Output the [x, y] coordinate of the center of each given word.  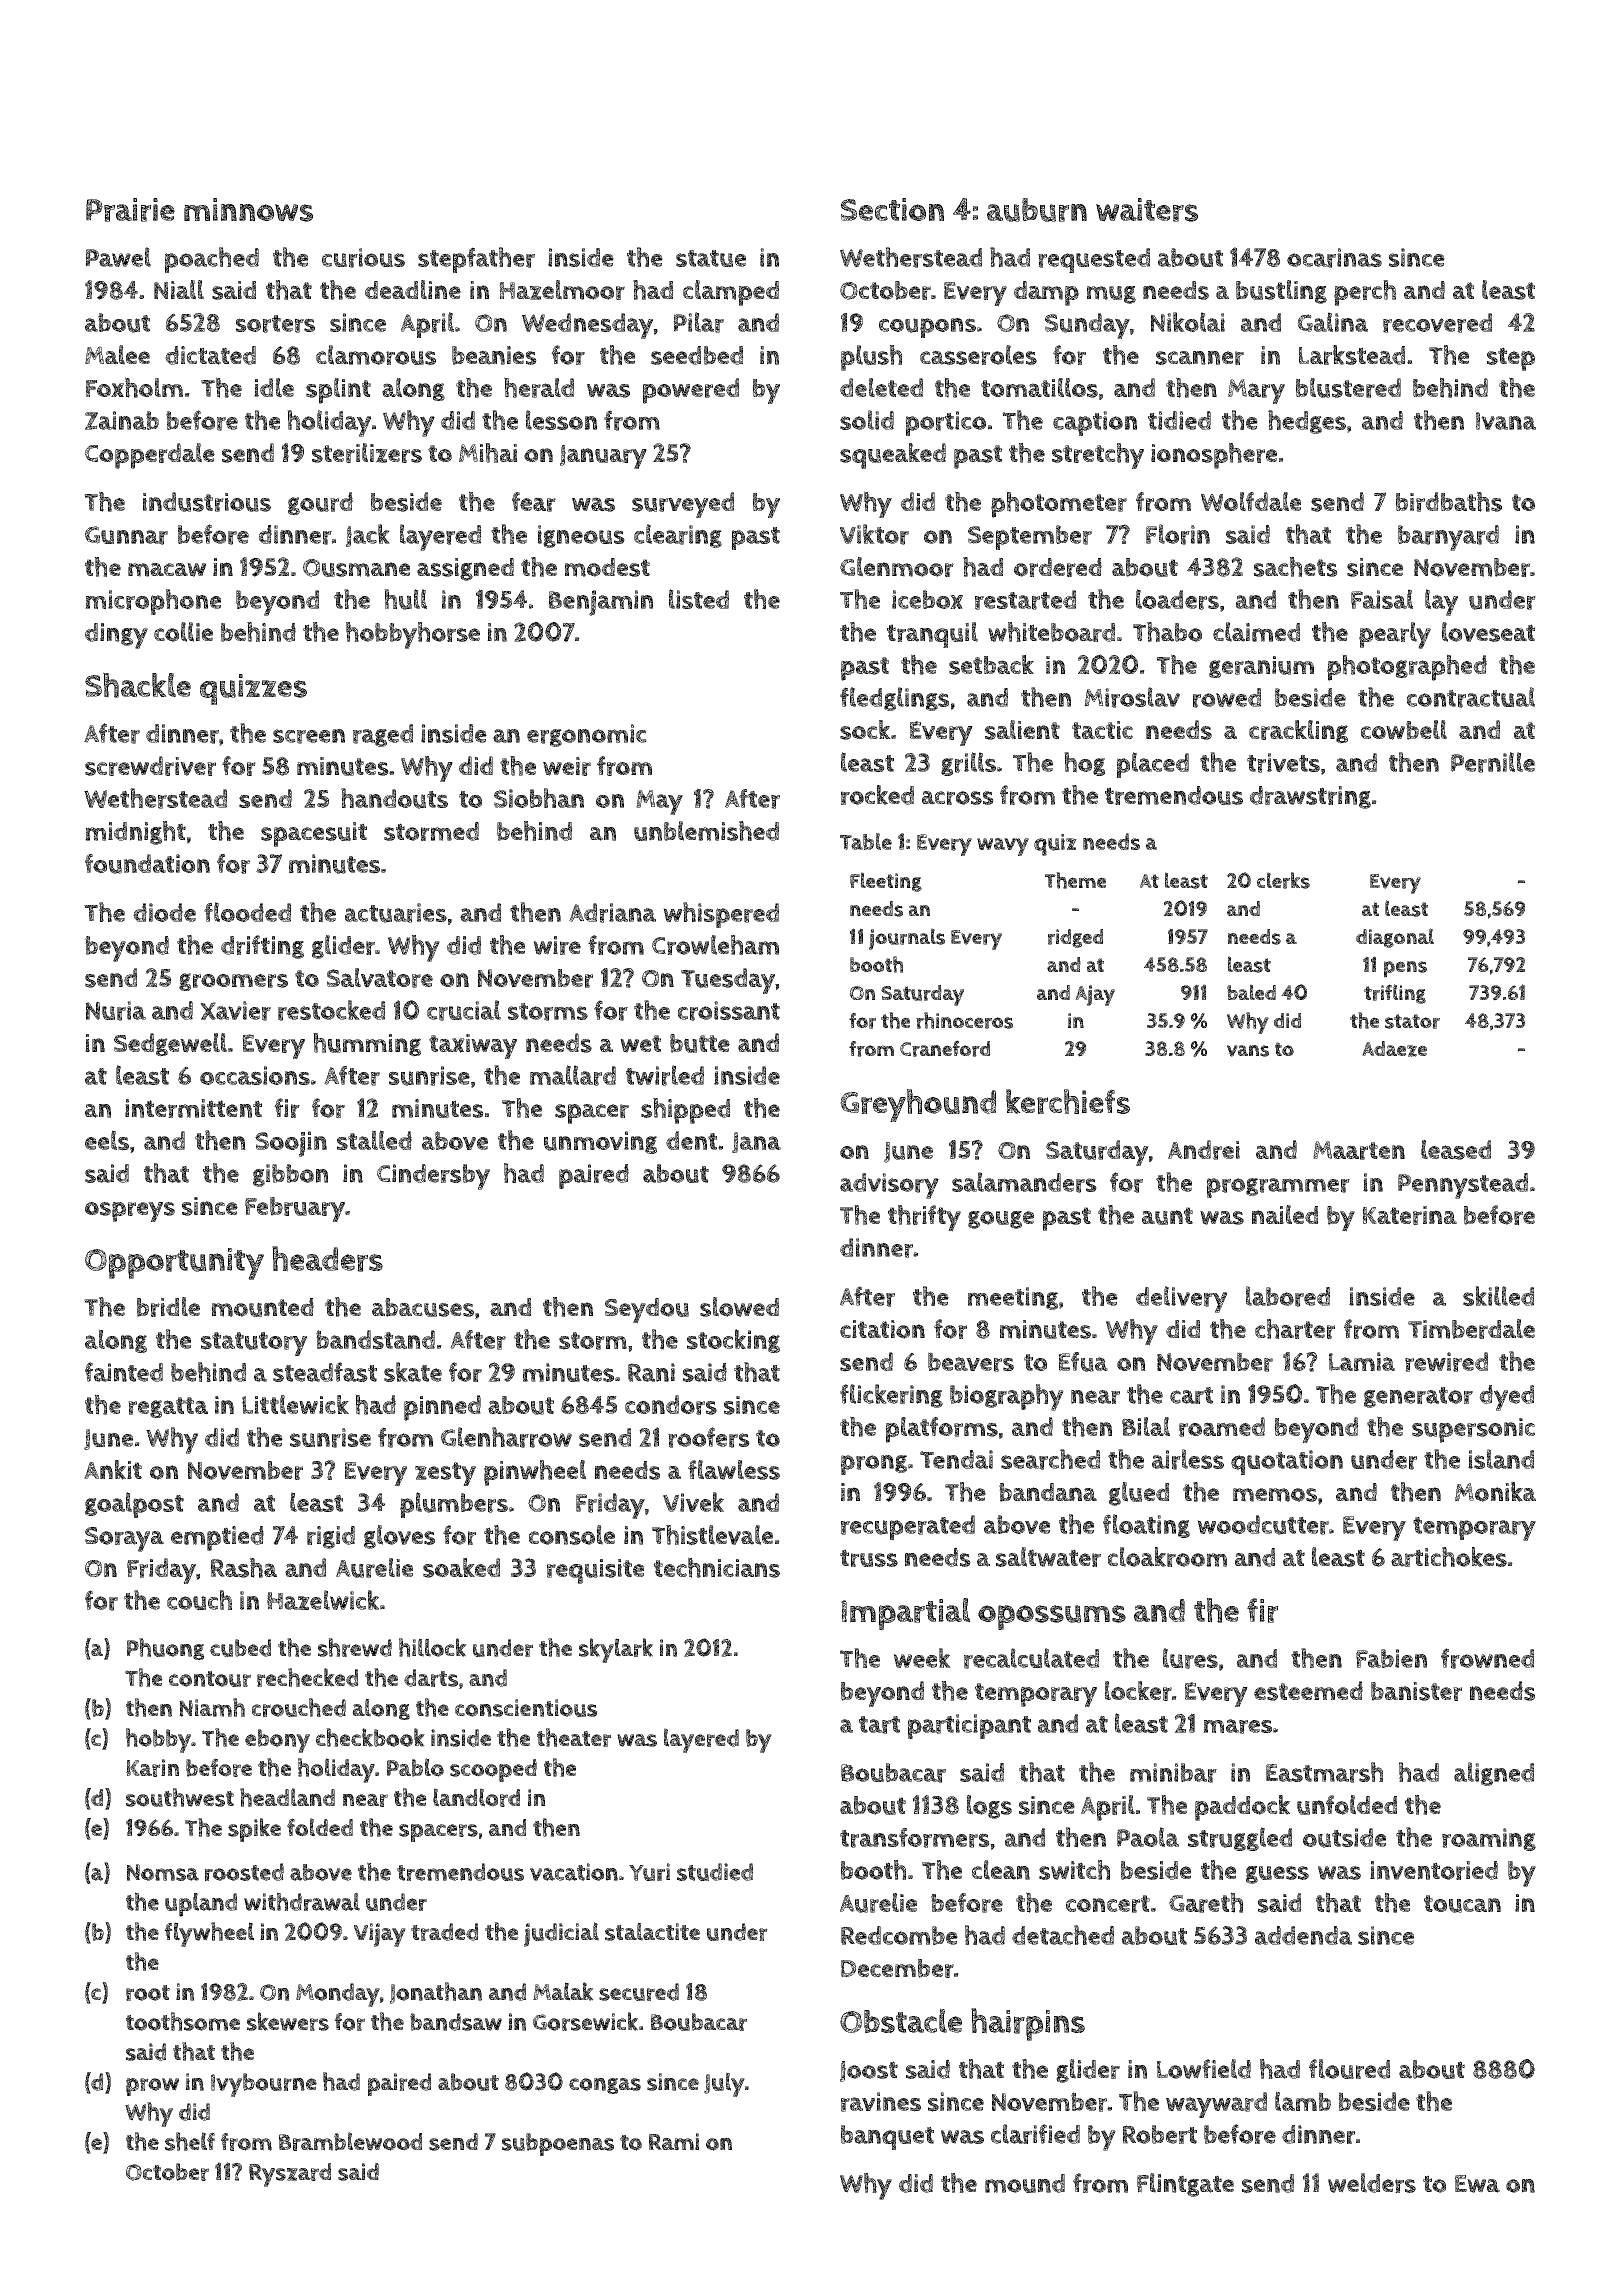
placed [1153, 765]
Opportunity [174, 1264]
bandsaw [456, 2022]
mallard [573, 1075]
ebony [277, 1741]
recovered [1437, 323]
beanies [494, 355]
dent [691, 1140]
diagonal [1395, 938]
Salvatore [380, 978]
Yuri [649, 1872]
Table [866, 841]
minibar [1173, 1773]
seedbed [697, 355]
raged [383, 735]
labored [1288, 1296]
